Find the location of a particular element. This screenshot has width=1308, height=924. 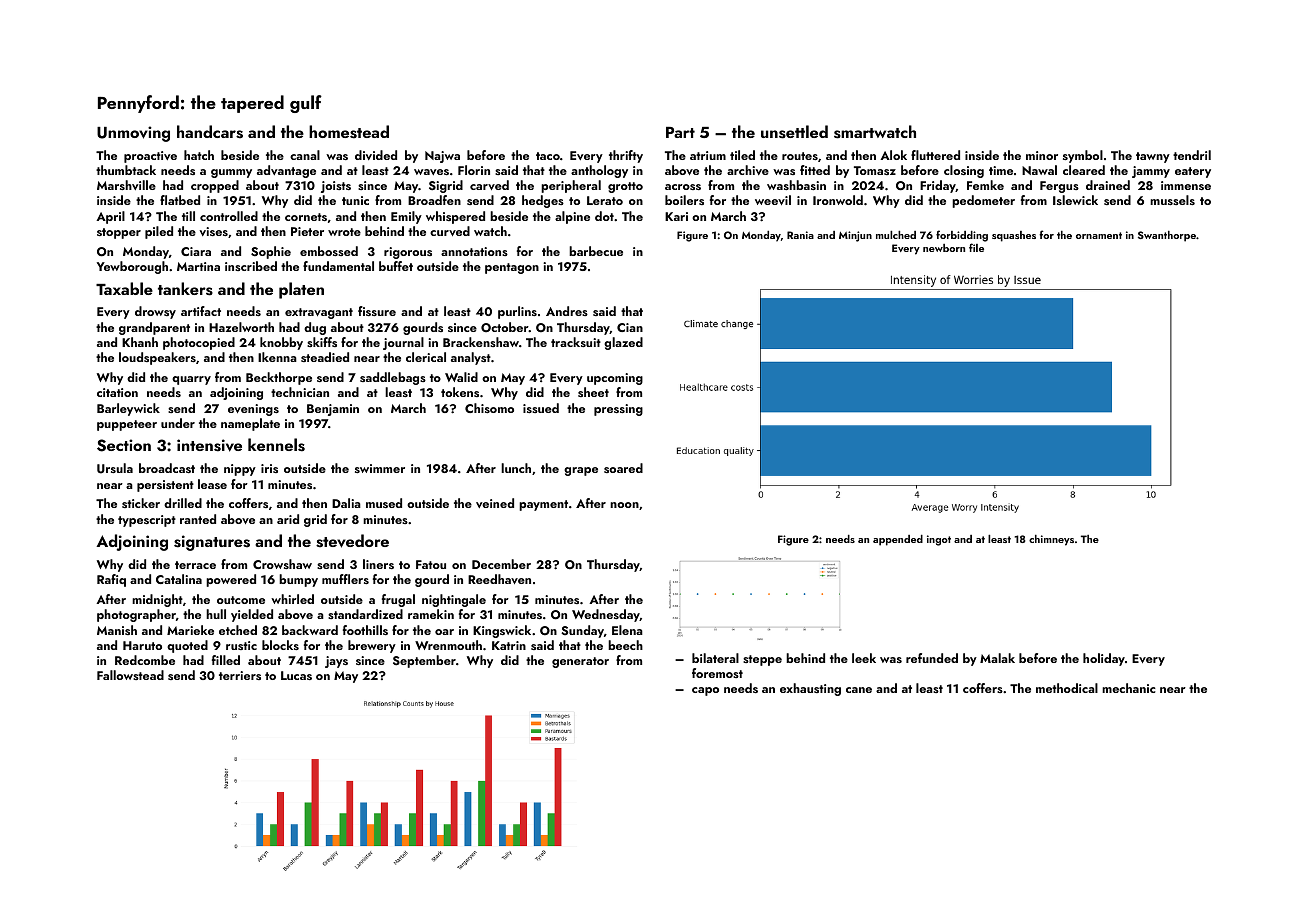

blocks is located at coordinates (280, 645).
